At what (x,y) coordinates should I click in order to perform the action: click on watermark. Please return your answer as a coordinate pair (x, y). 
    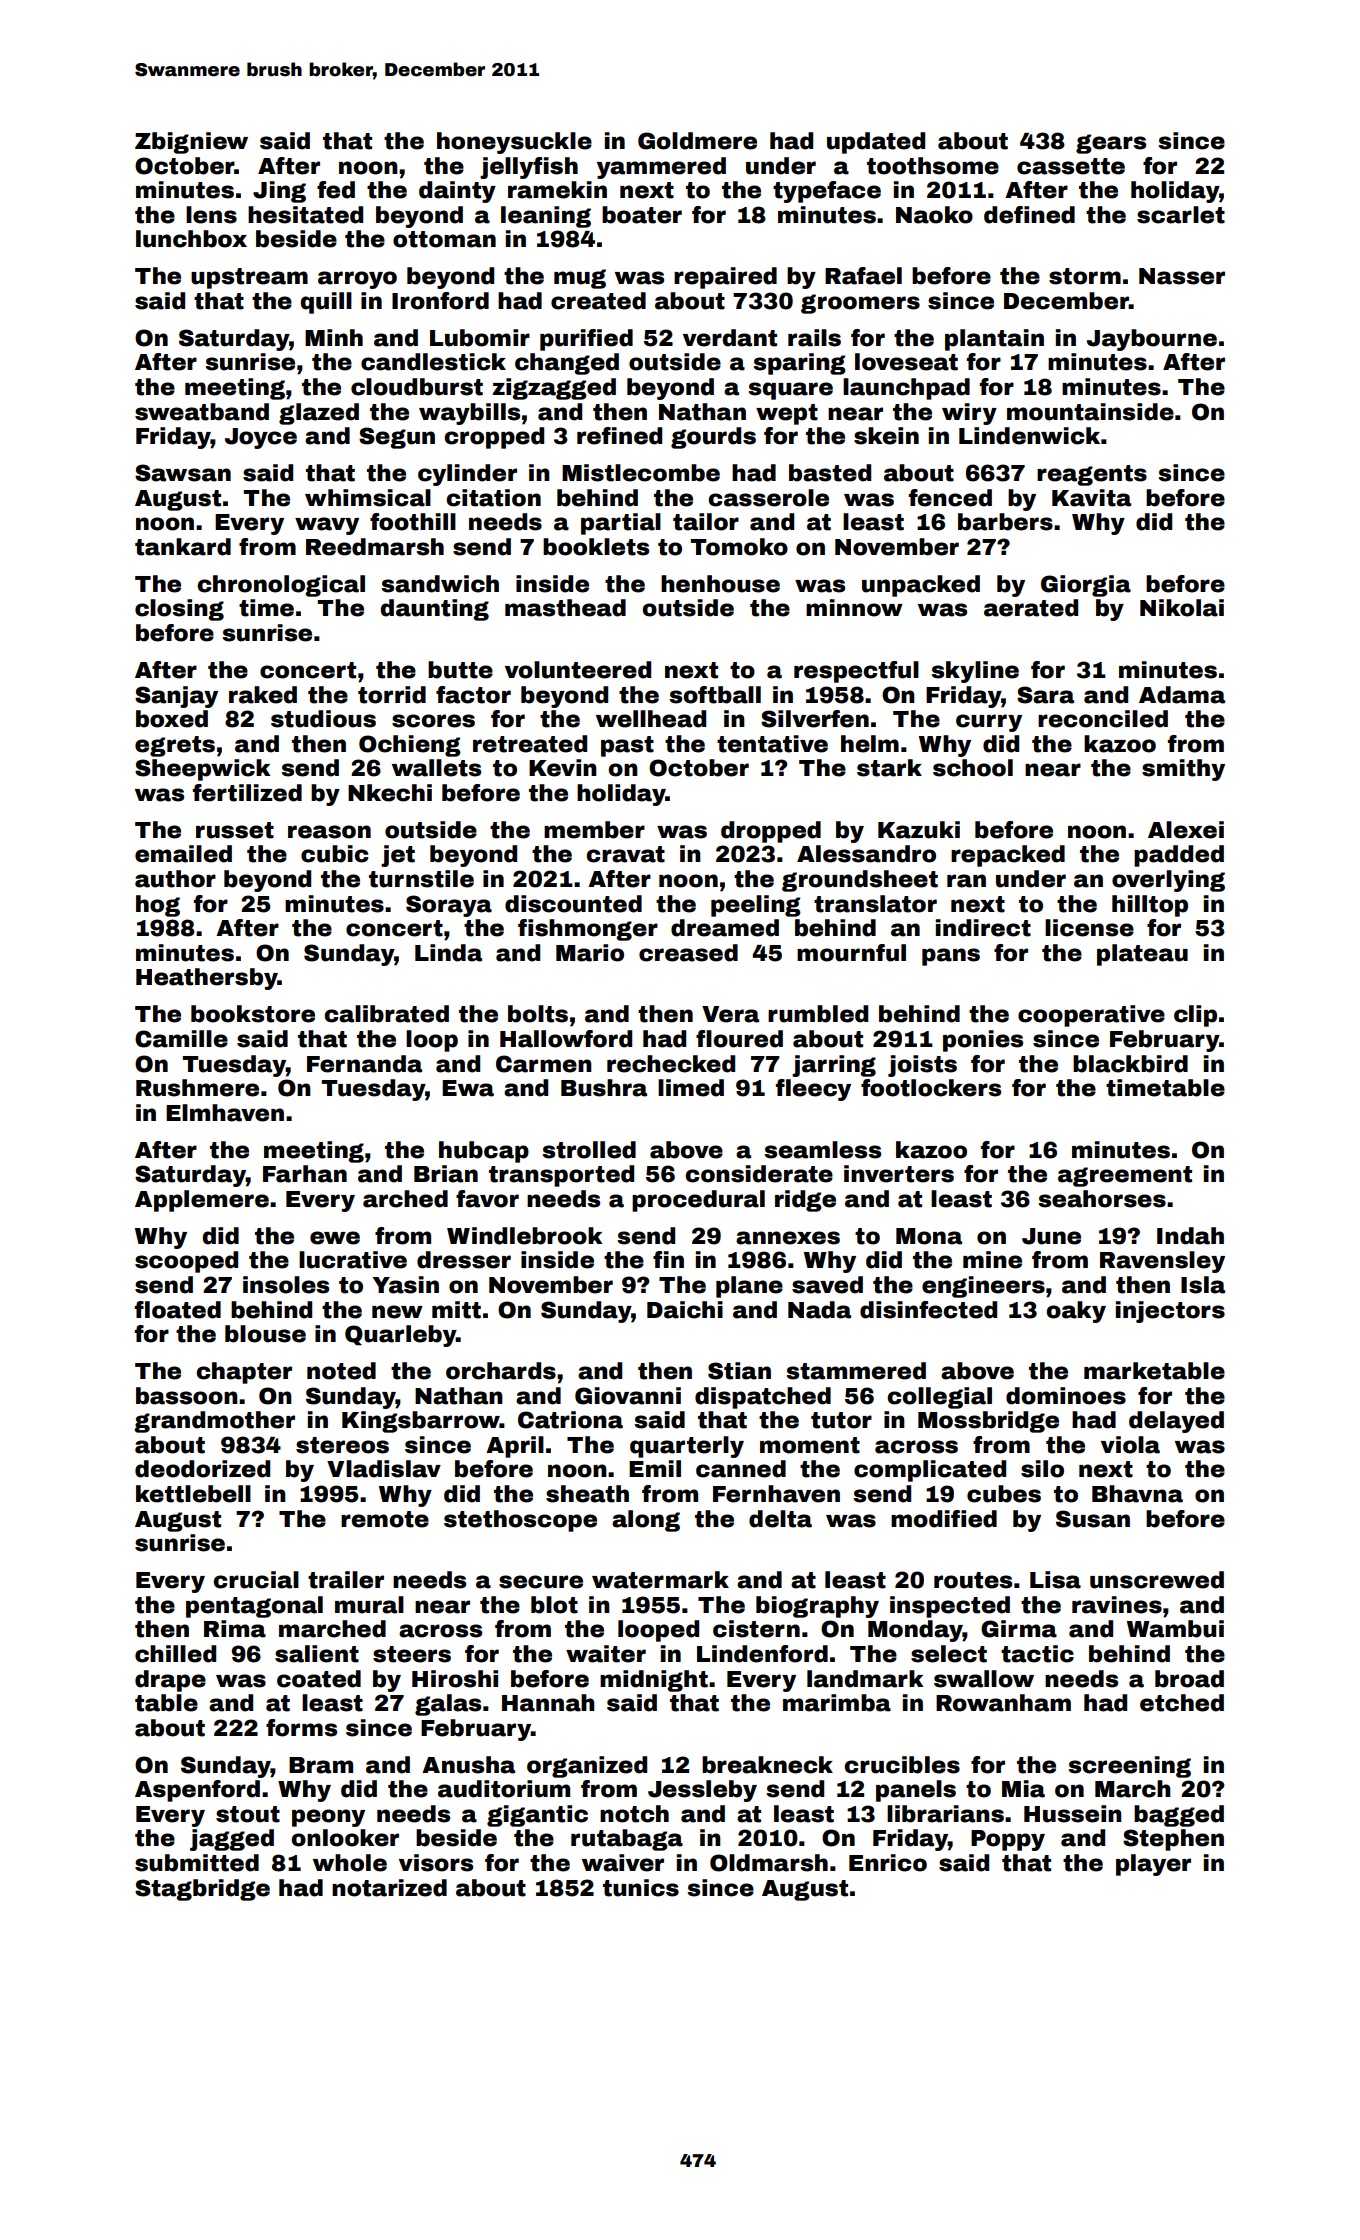
    Looking at the image, I should click on (660, 1580).
